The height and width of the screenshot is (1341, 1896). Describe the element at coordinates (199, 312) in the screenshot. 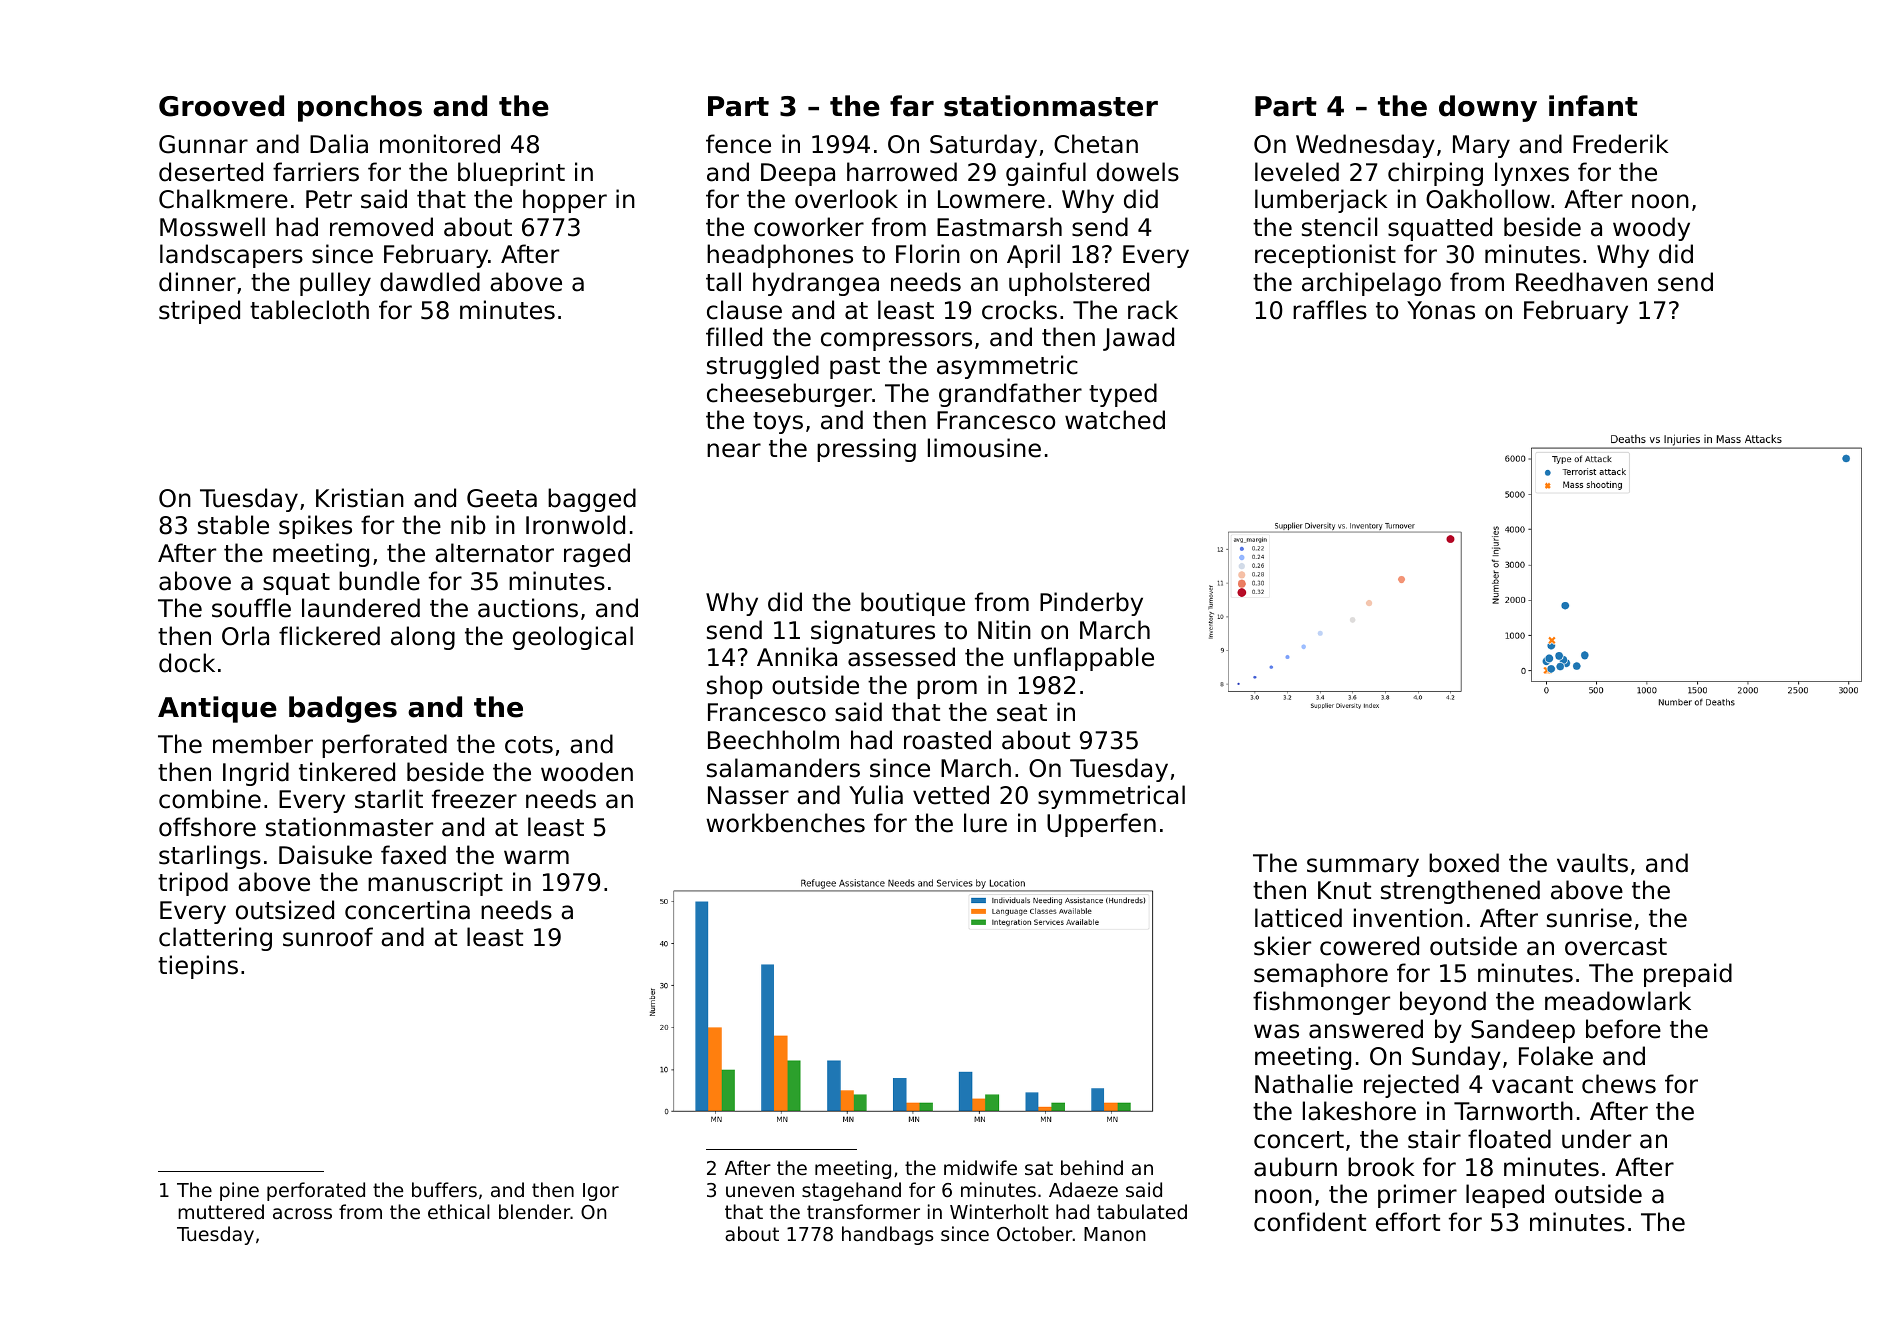

I see `striped` at that location.
